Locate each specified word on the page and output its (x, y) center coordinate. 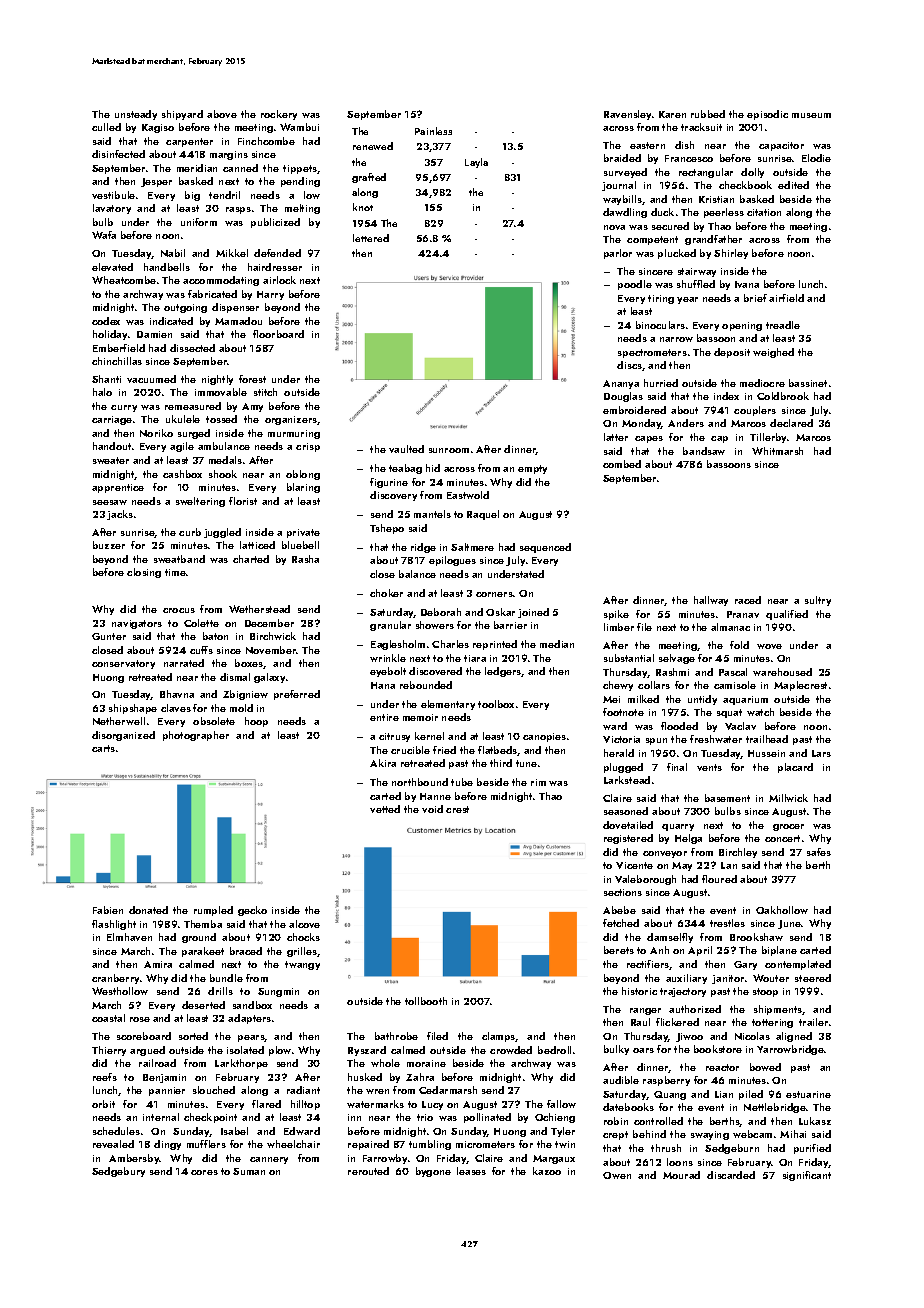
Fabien (108, 910)
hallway (711, 601)
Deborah (441, 612)
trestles (727, 923)
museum (811, 115)
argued (147, 1051)
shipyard (182, 115)
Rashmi (672, 672)
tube (462, 782)
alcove (304, 924)
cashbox (182, 474)
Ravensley (627, 115)
